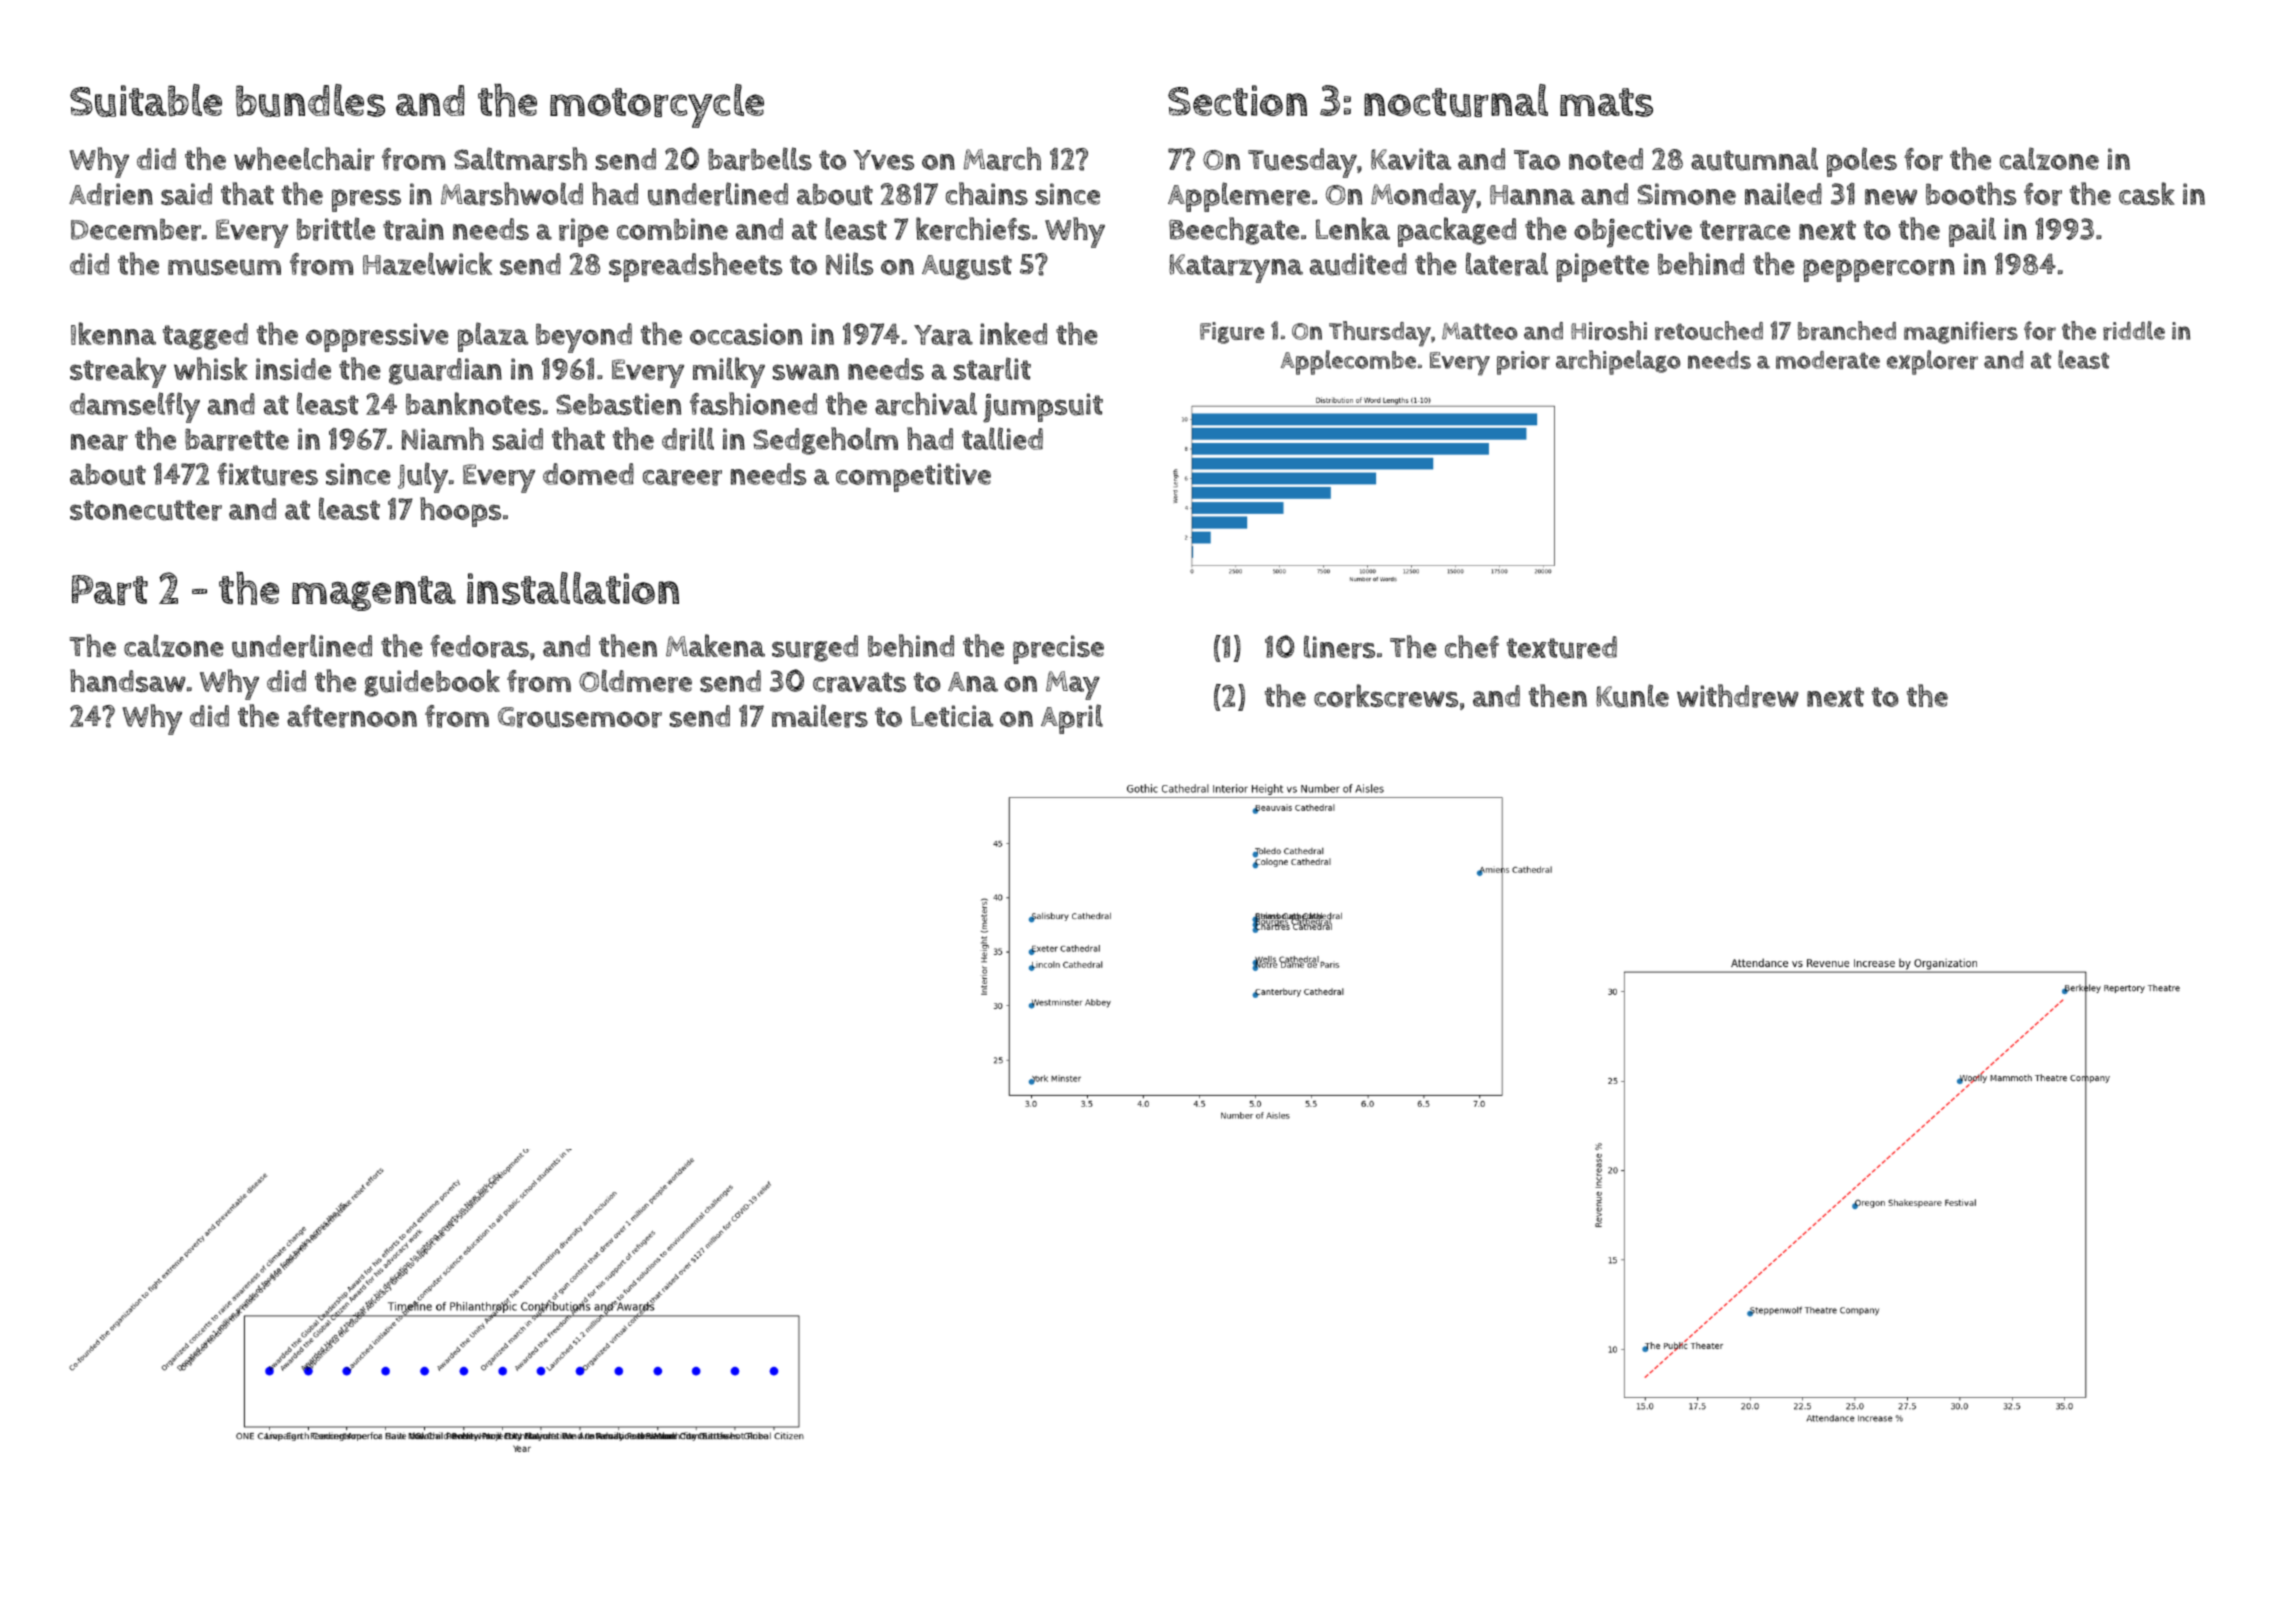 The image size is (2292, 1620). Describe the element at coordinates (1002, 438) in the screenshot. I see `tallied` at that location.
